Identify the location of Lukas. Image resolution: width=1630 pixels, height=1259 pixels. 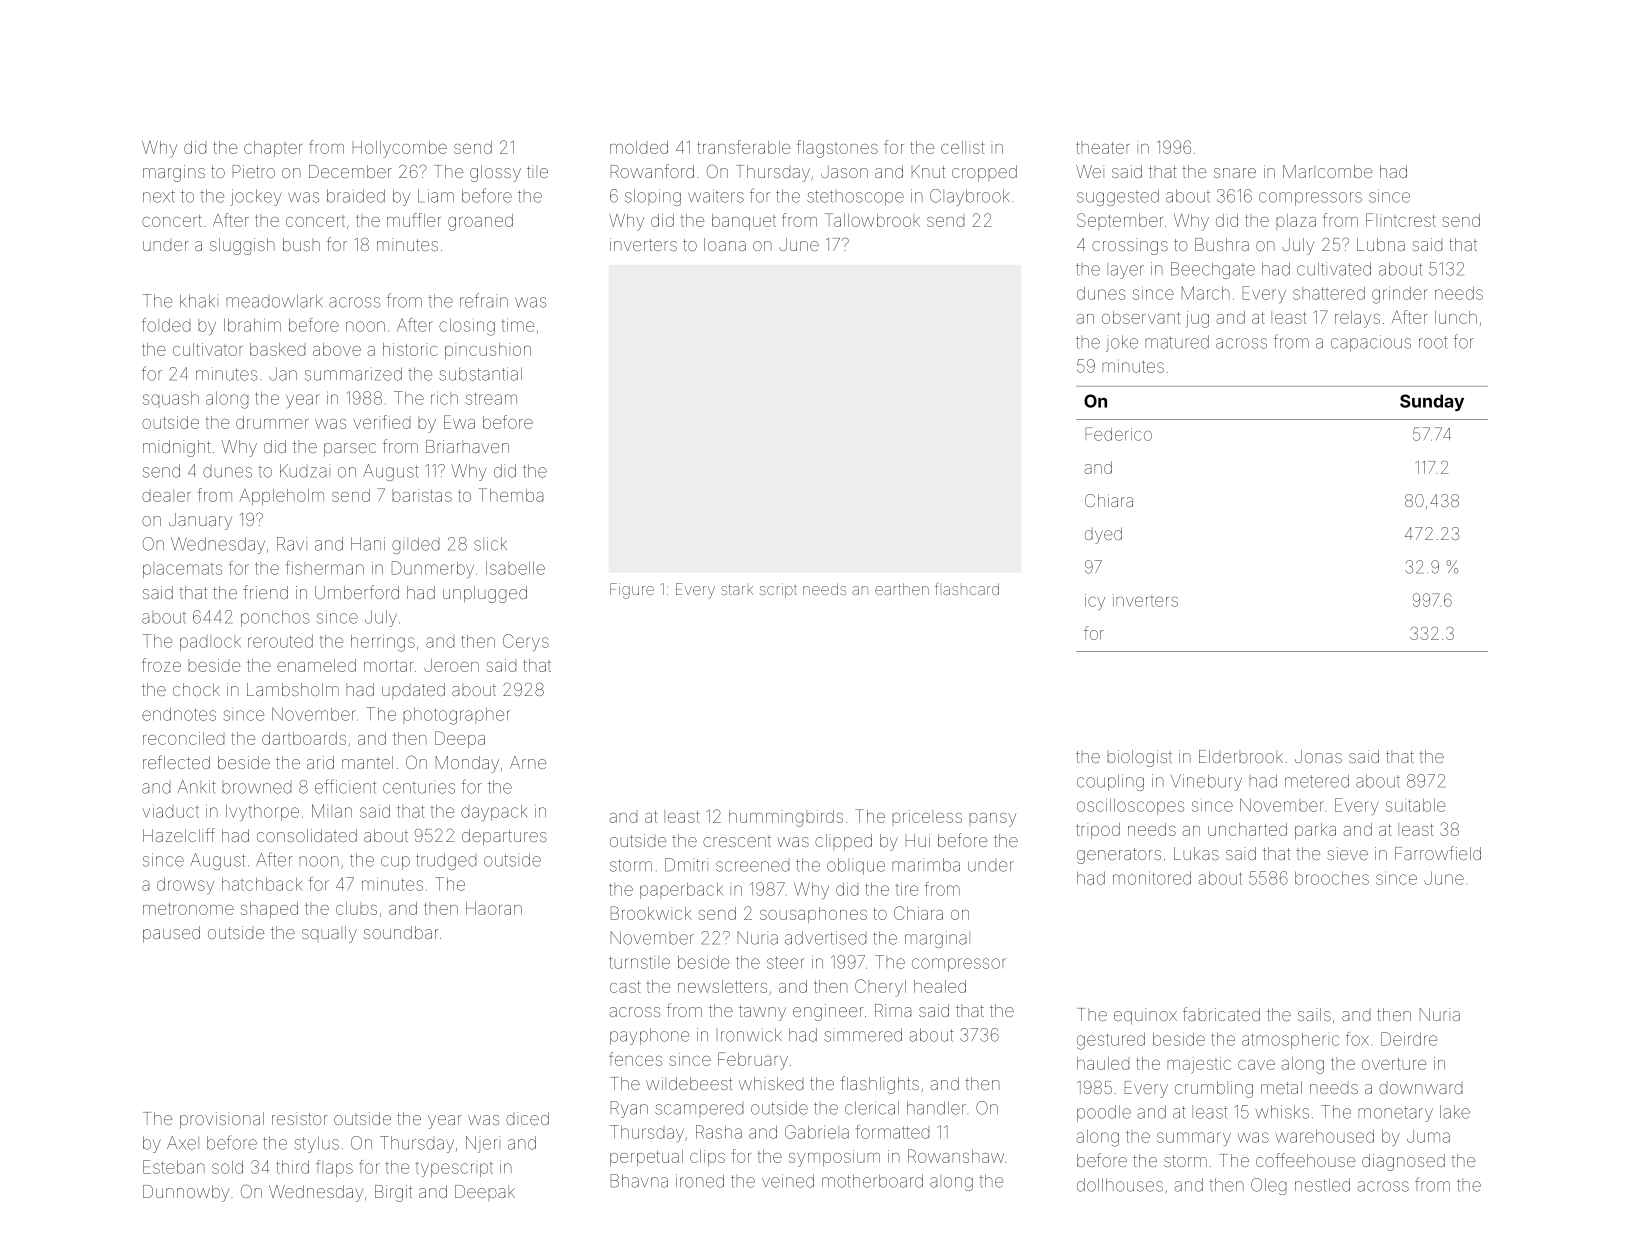
(1196, 853).
